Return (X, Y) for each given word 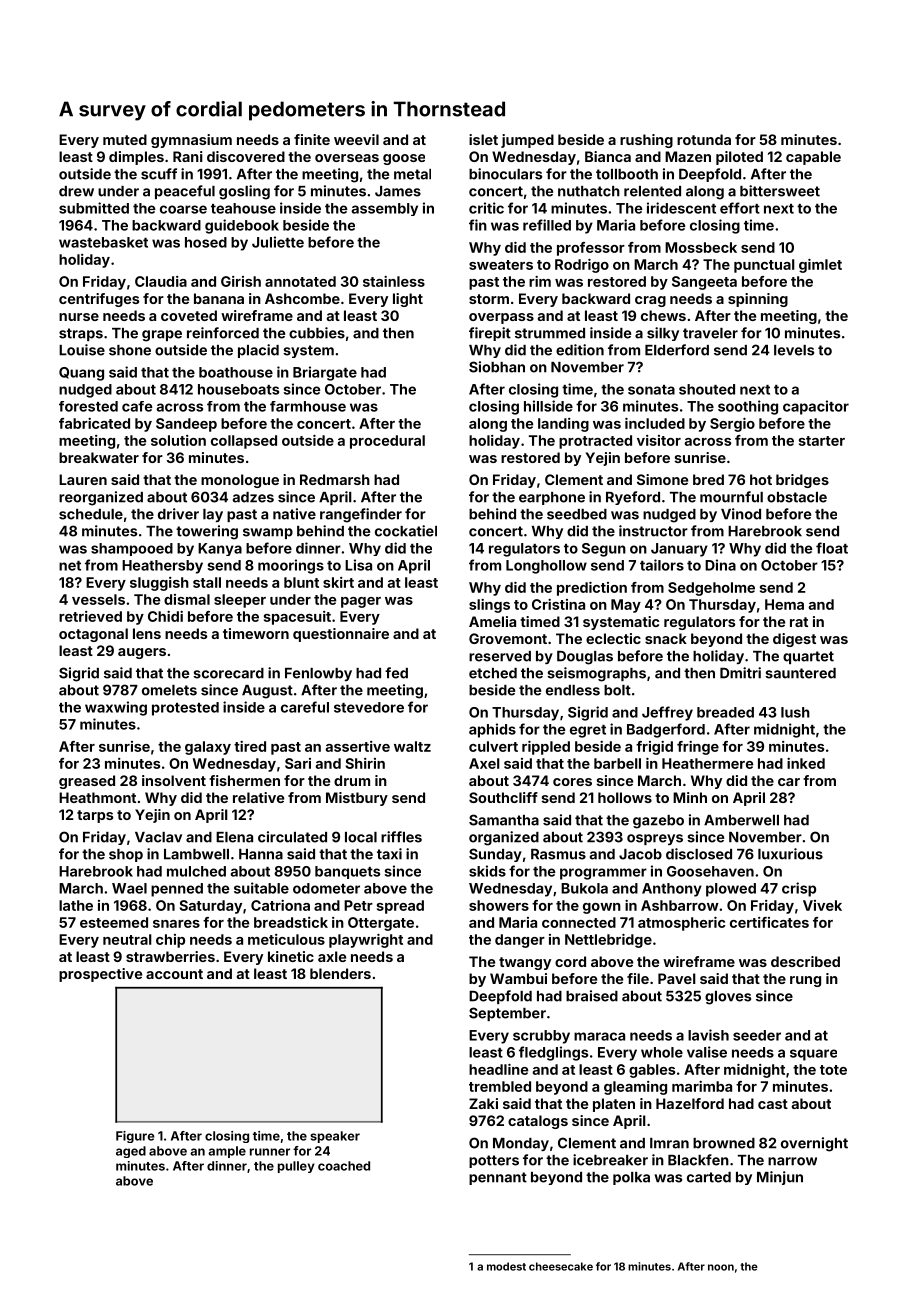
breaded (725, 712)
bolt (617, 690)
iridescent (681, 208)
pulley (296, 1167)
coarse (183, 209)
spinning (758, 300)
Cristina (558, 604)
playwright (366, 941)
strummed (550, 333)
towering (207, 532)
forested (88, 406)
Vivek (822, 905)
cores (572, 782)
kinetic (291, 956)
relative (258, 797)
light (408, 300)
